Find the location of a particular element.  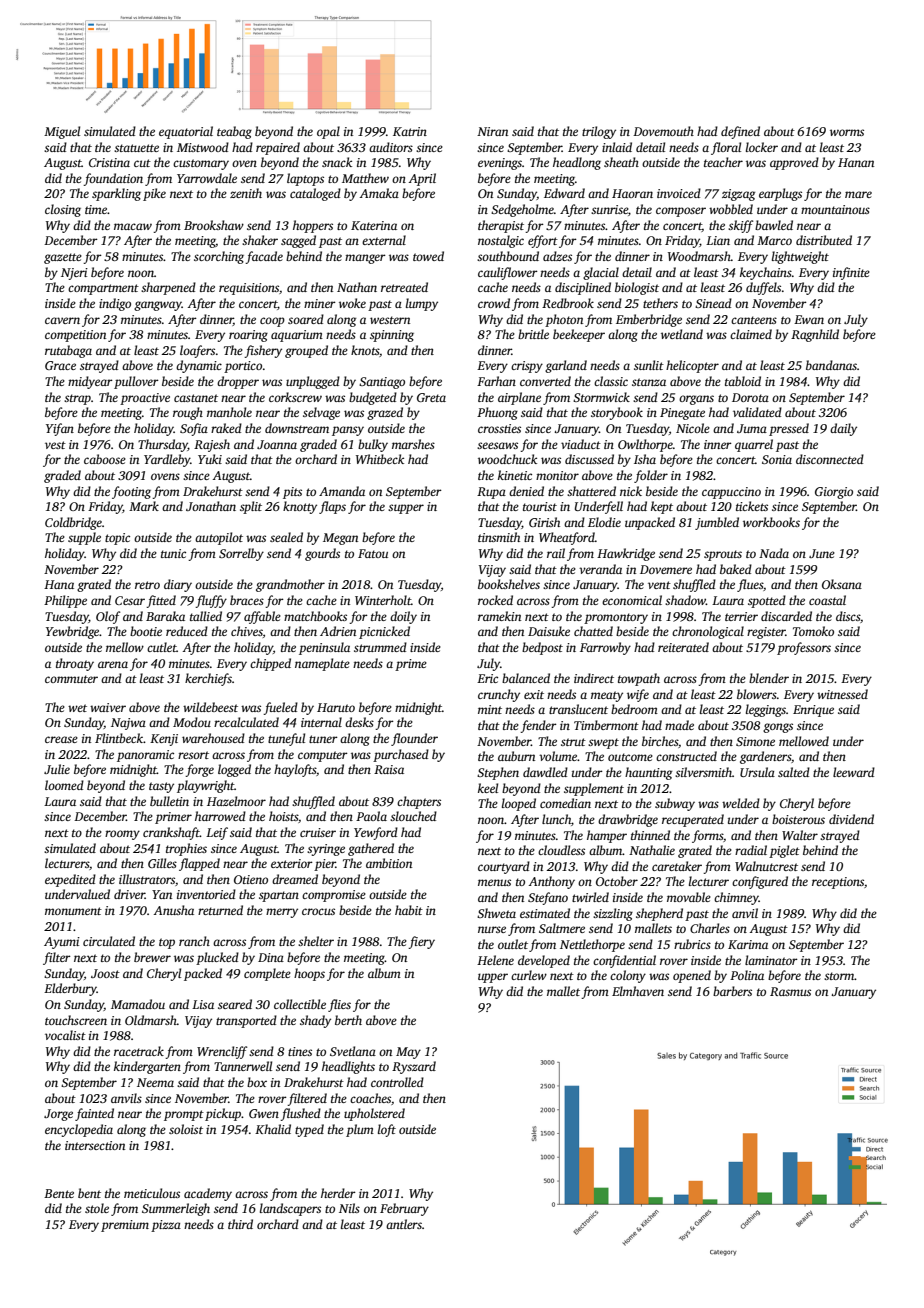

bandanas is located at coordinates (831, 365).
